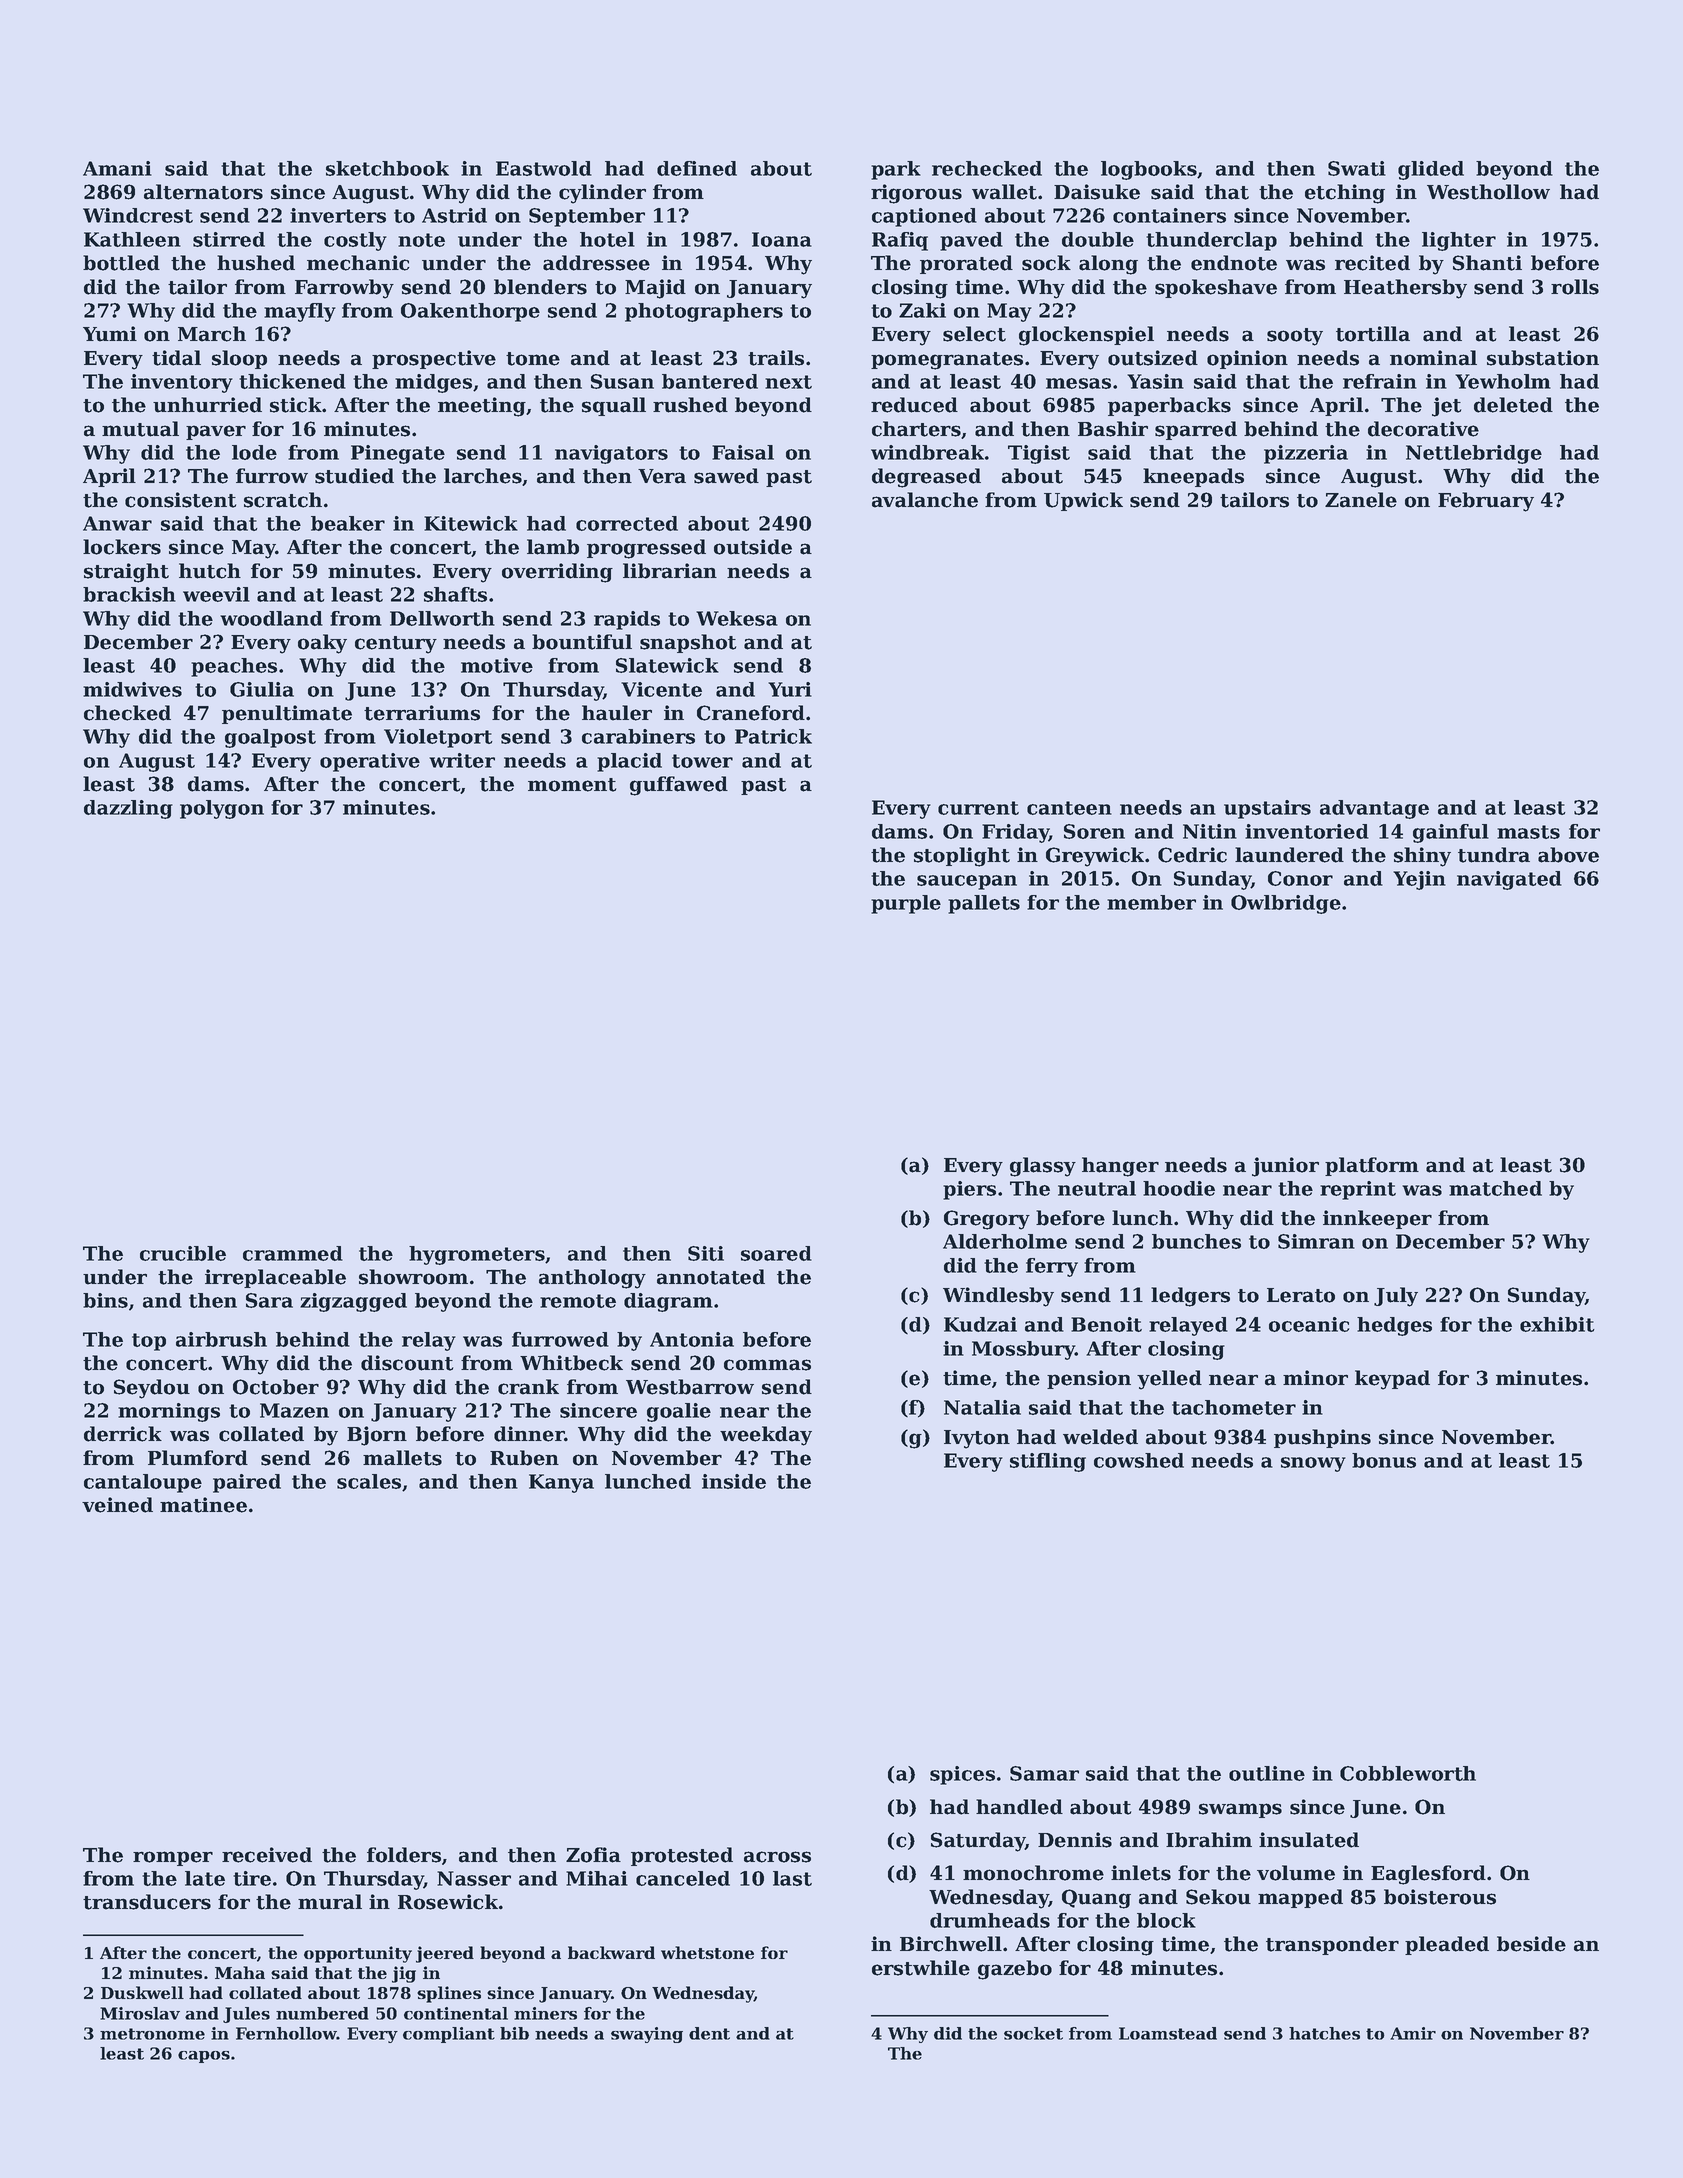 This screenshot has height=2178, width=1683. What do you see at coordinates (1306, 454) in the screenshot?
I see `pizzeria` at bounding box center [1306, 454].
